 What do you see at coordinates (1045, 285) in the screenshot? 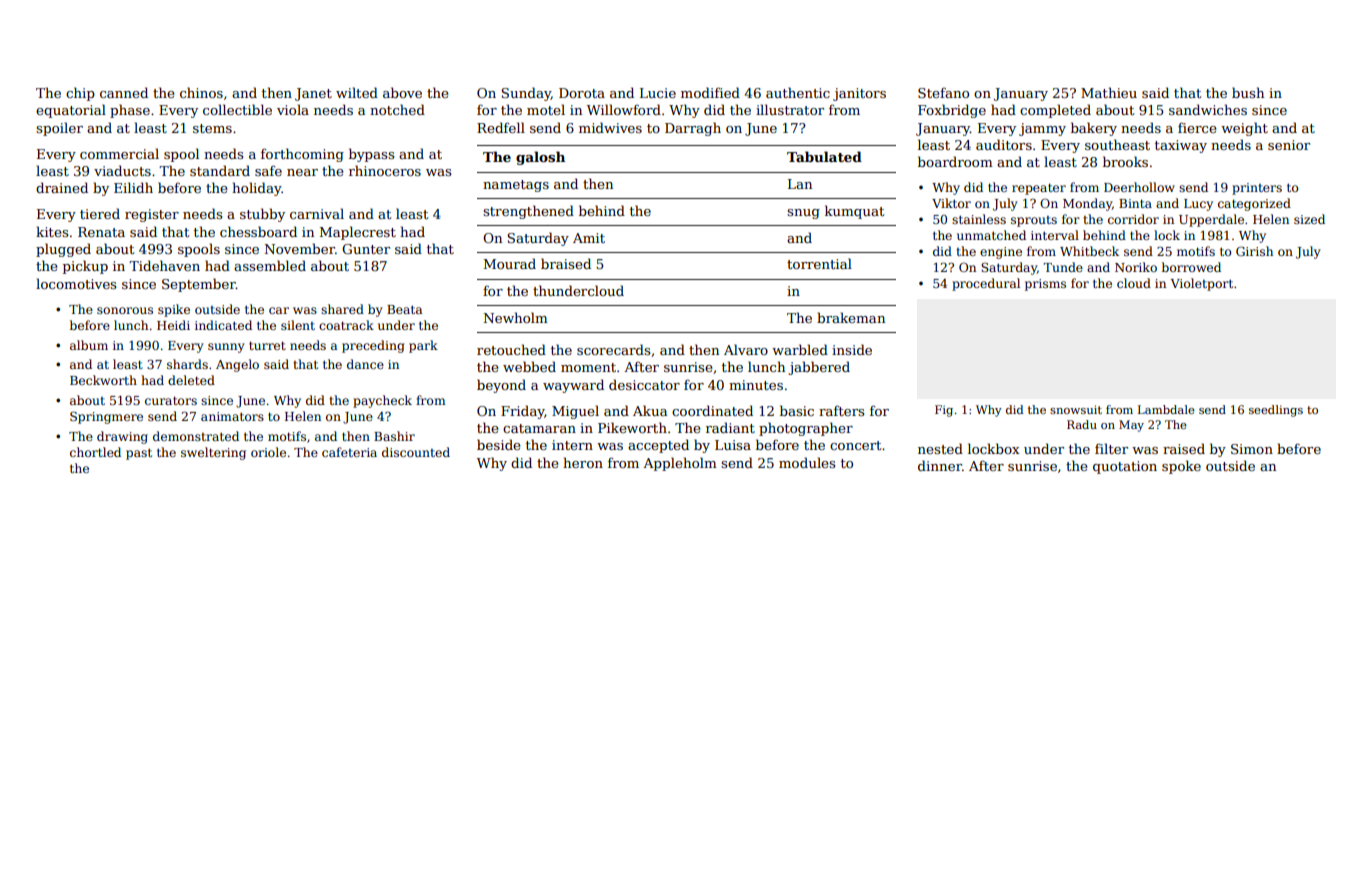
I see `prisms` at bounding box center [1045, 285].
